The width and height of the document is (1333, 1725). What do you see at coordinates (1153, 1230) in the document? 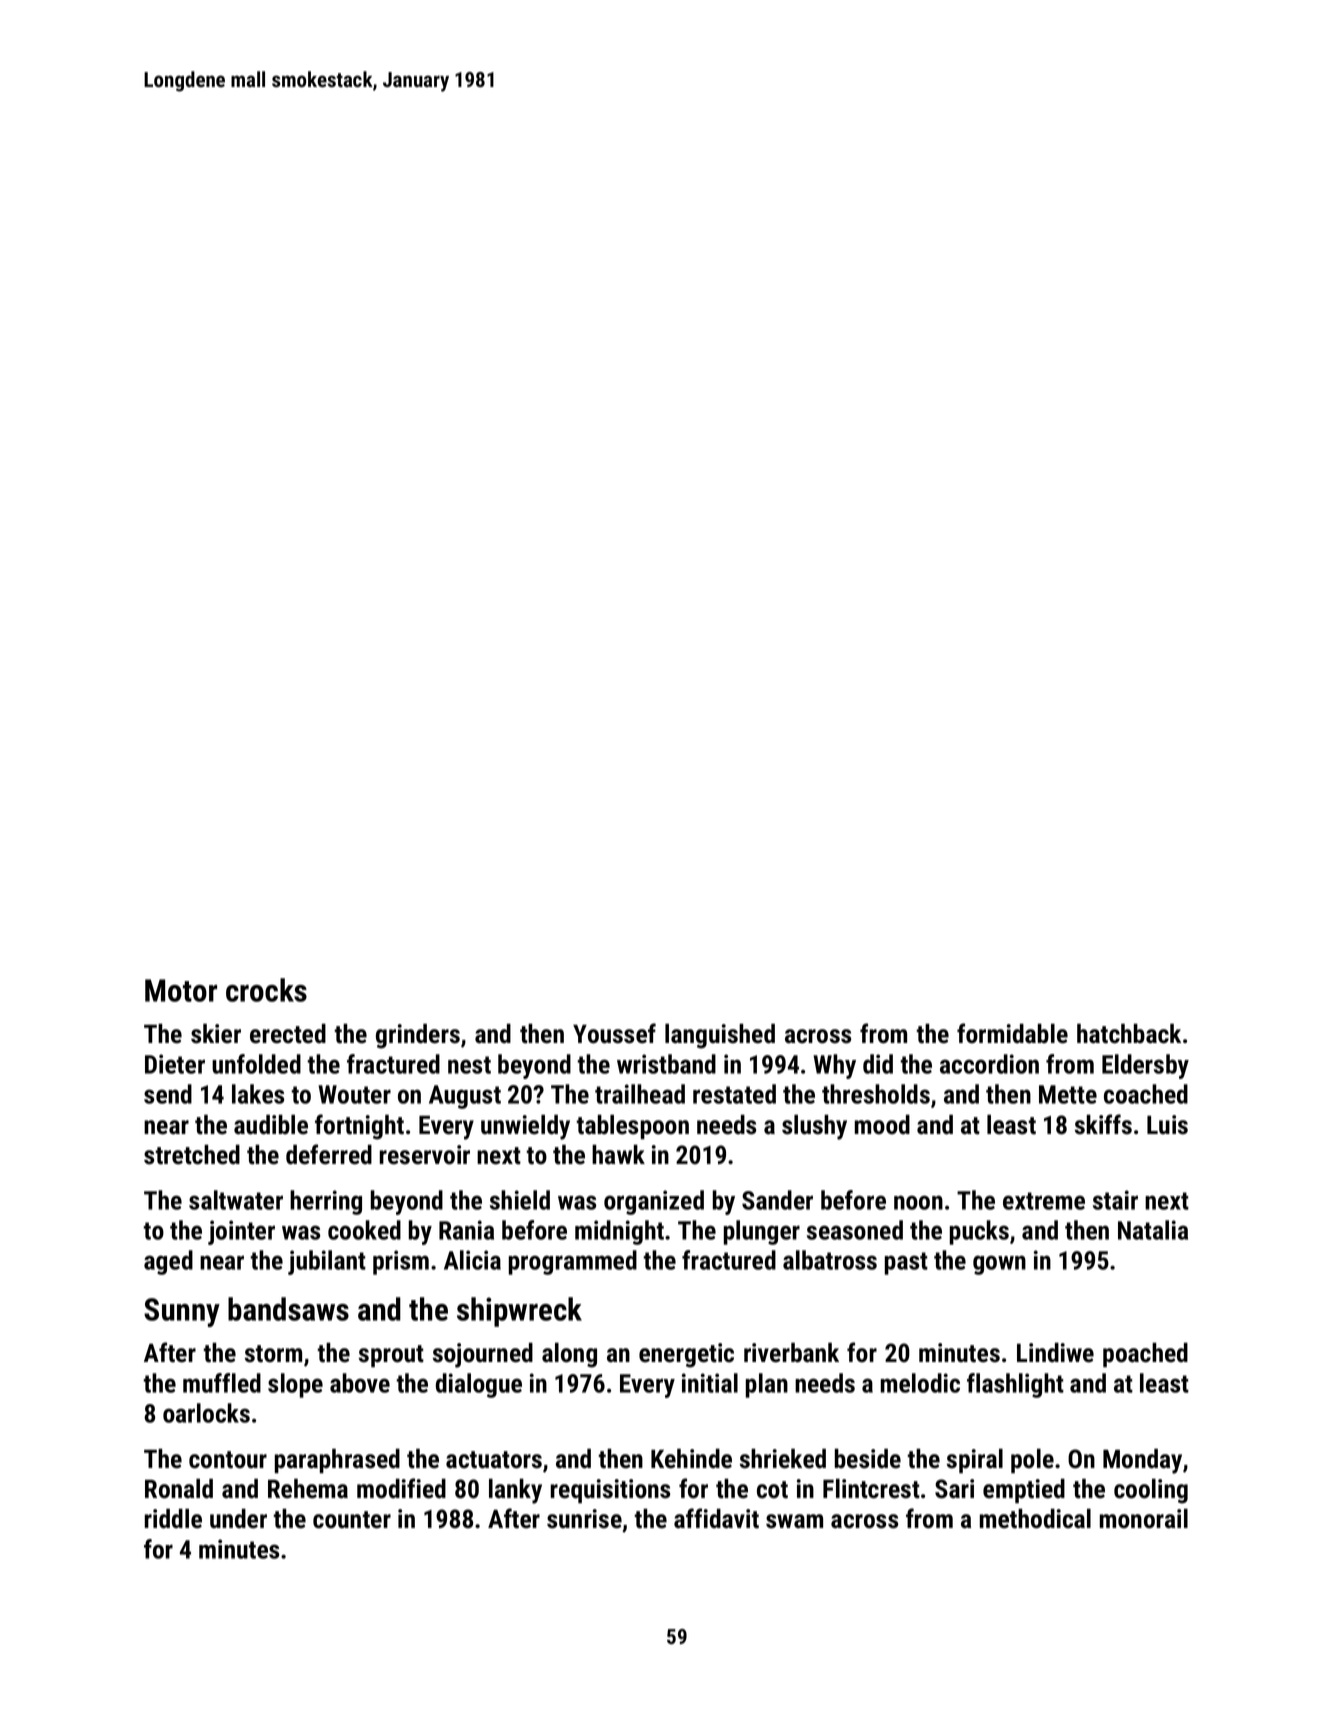
I see `Natalia` at bounding box center [1153, 1230].
